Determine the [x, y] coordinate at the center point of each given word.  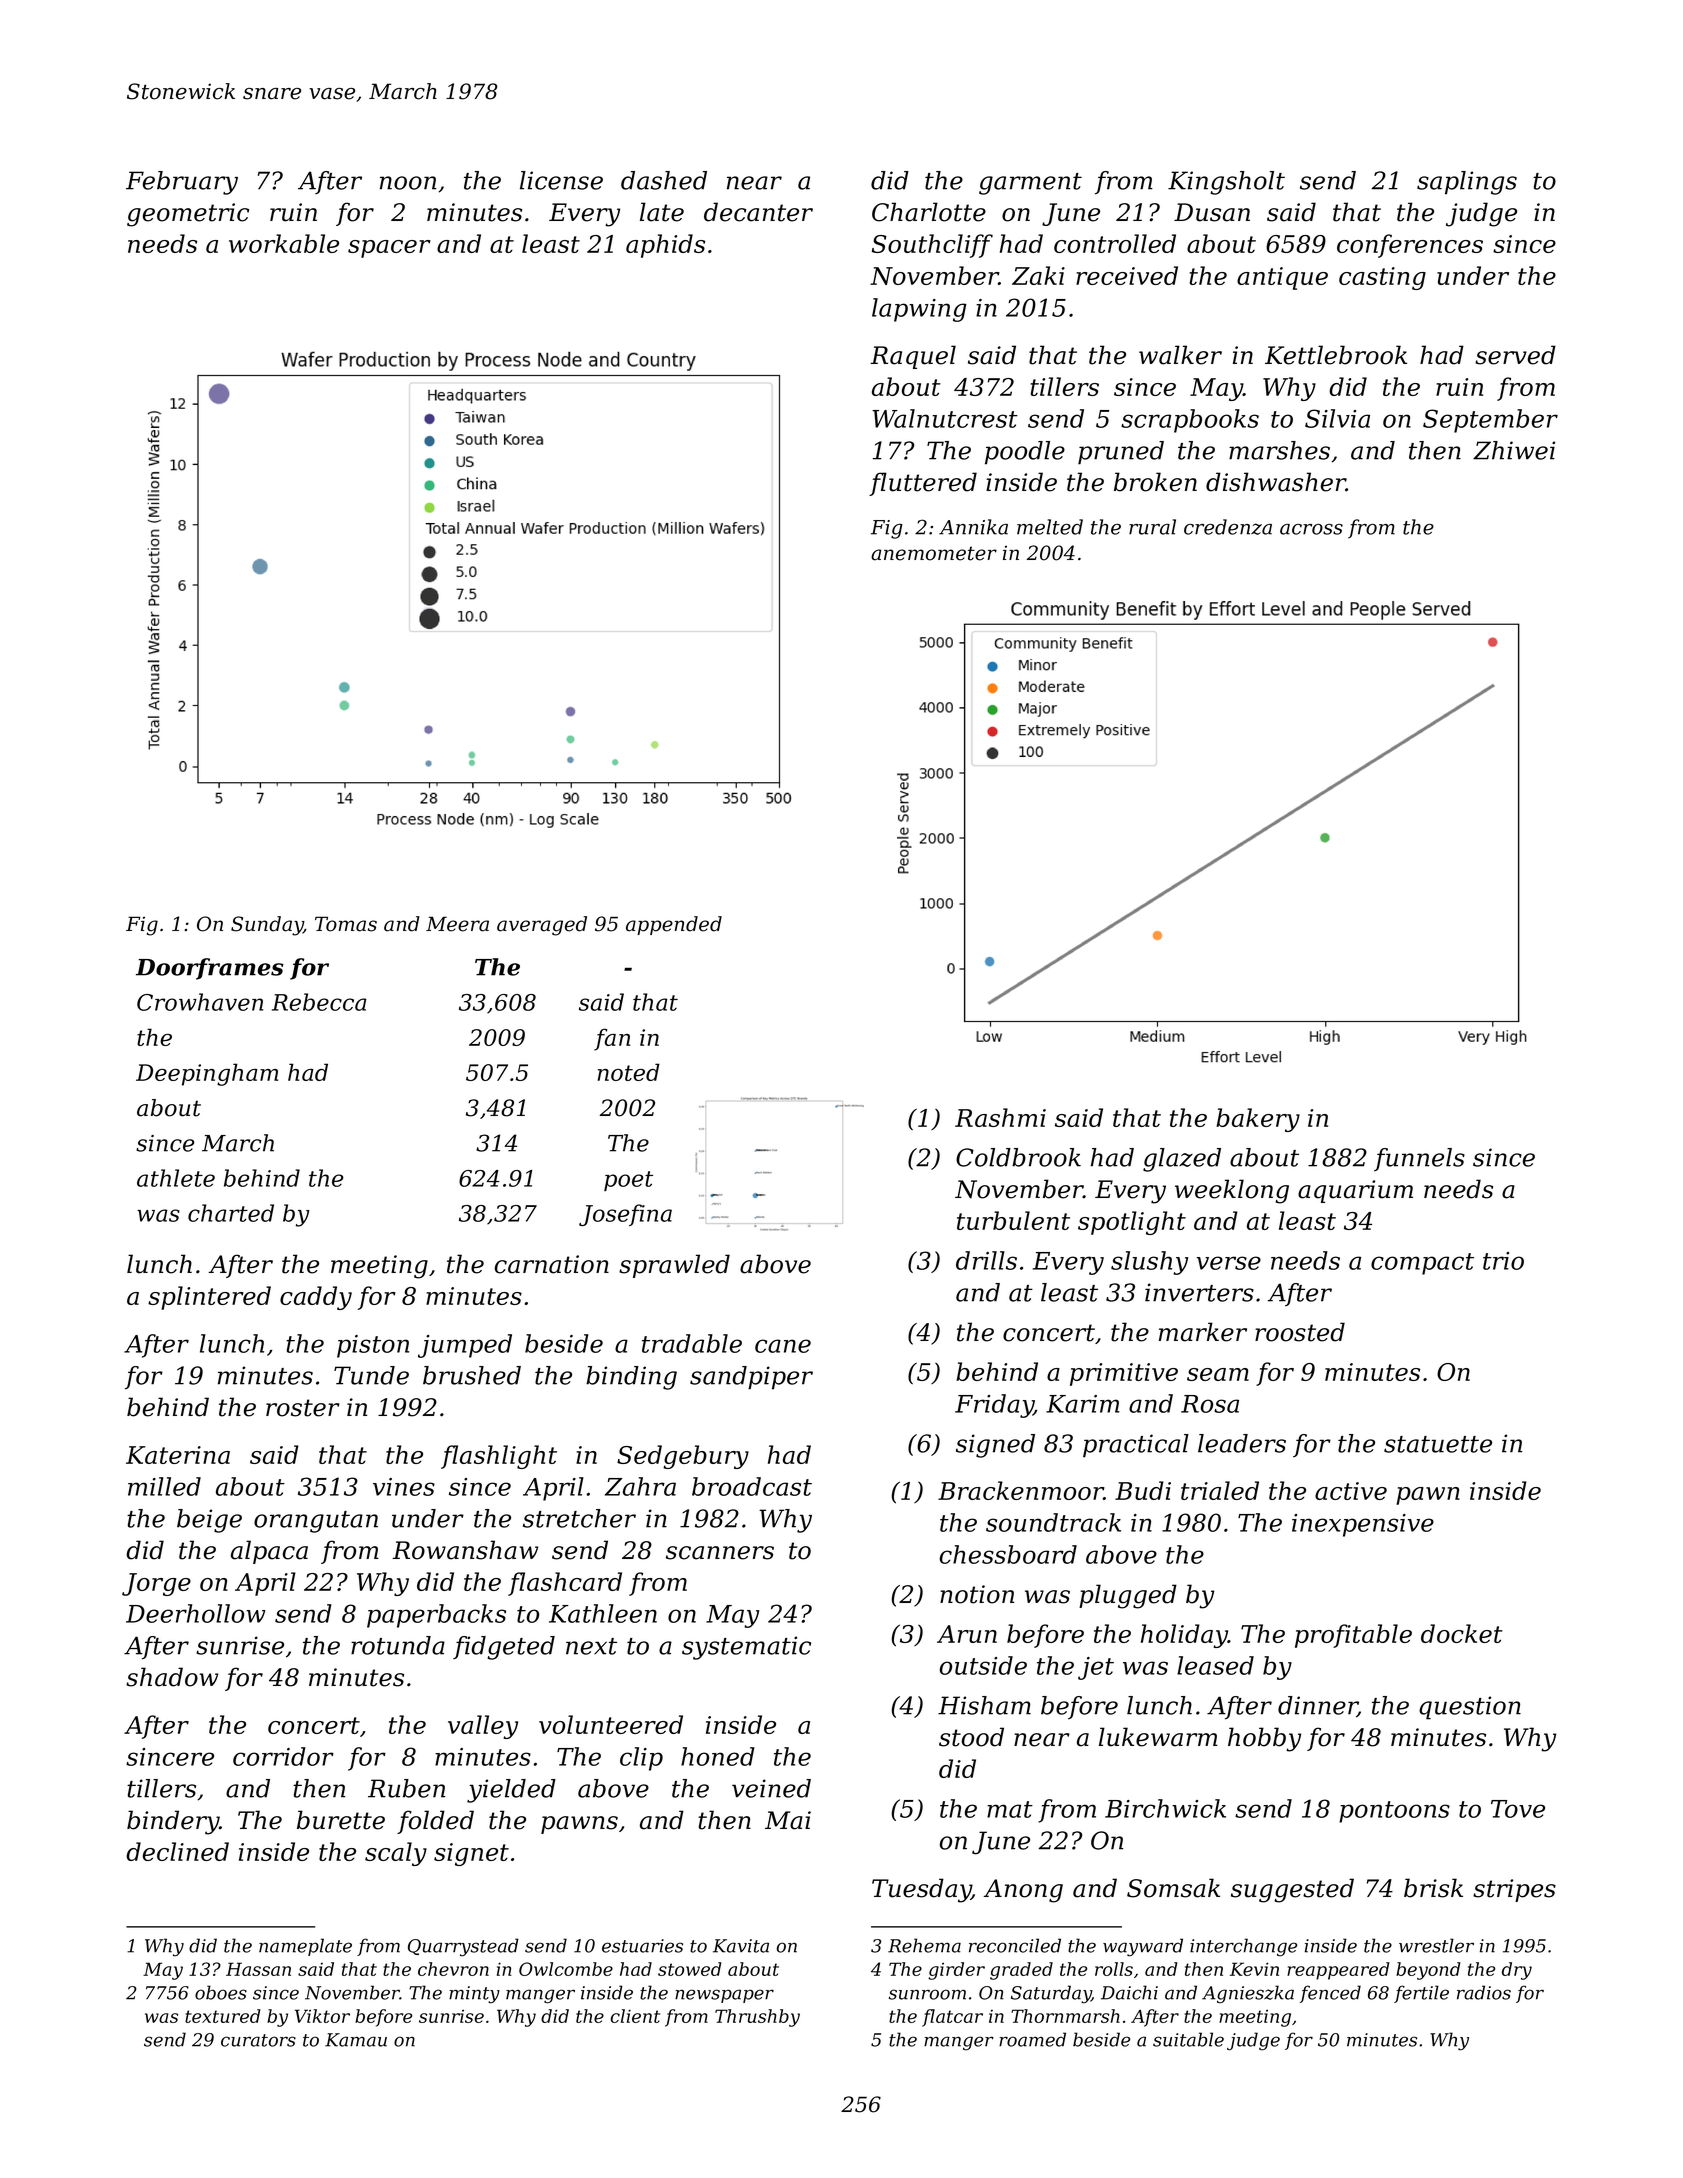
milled [164, 1486]
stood [971, 1737]
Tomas [346, 924]
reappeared [1338, 1971]
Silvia [1337, 418]
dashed [664, 180]
